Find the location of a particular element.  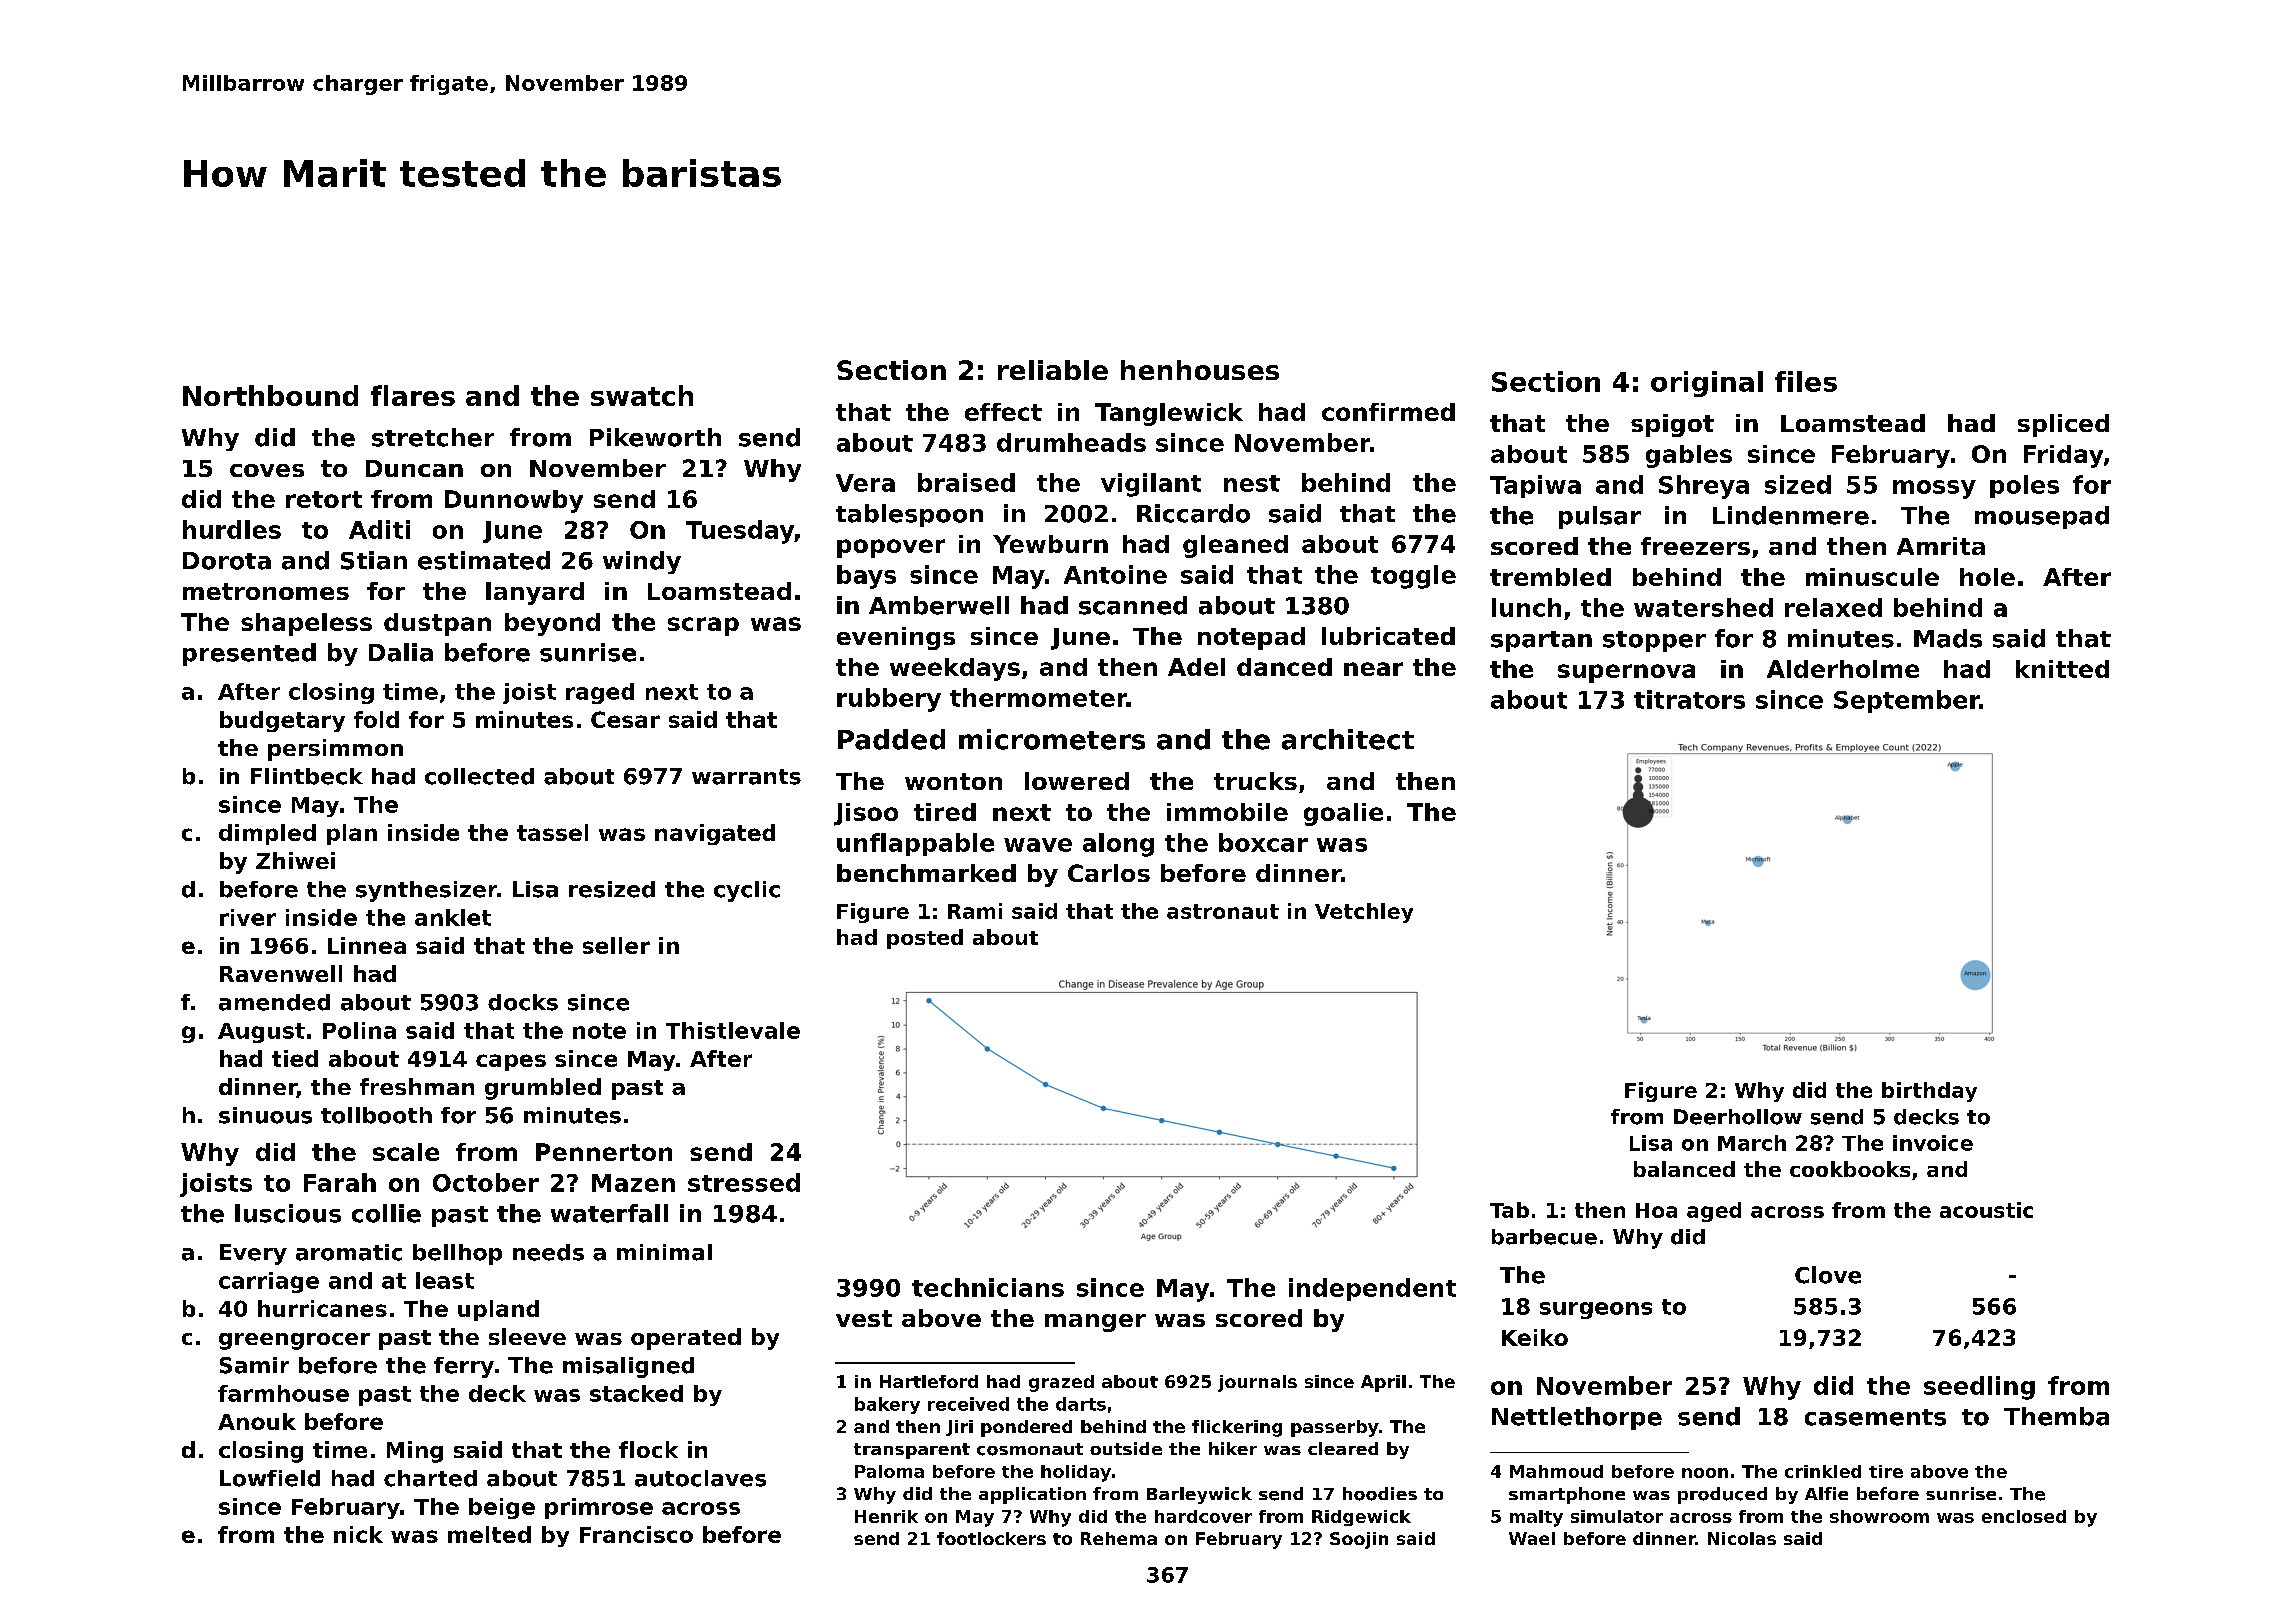

birthday is located at coordinates (1929, 1092).
